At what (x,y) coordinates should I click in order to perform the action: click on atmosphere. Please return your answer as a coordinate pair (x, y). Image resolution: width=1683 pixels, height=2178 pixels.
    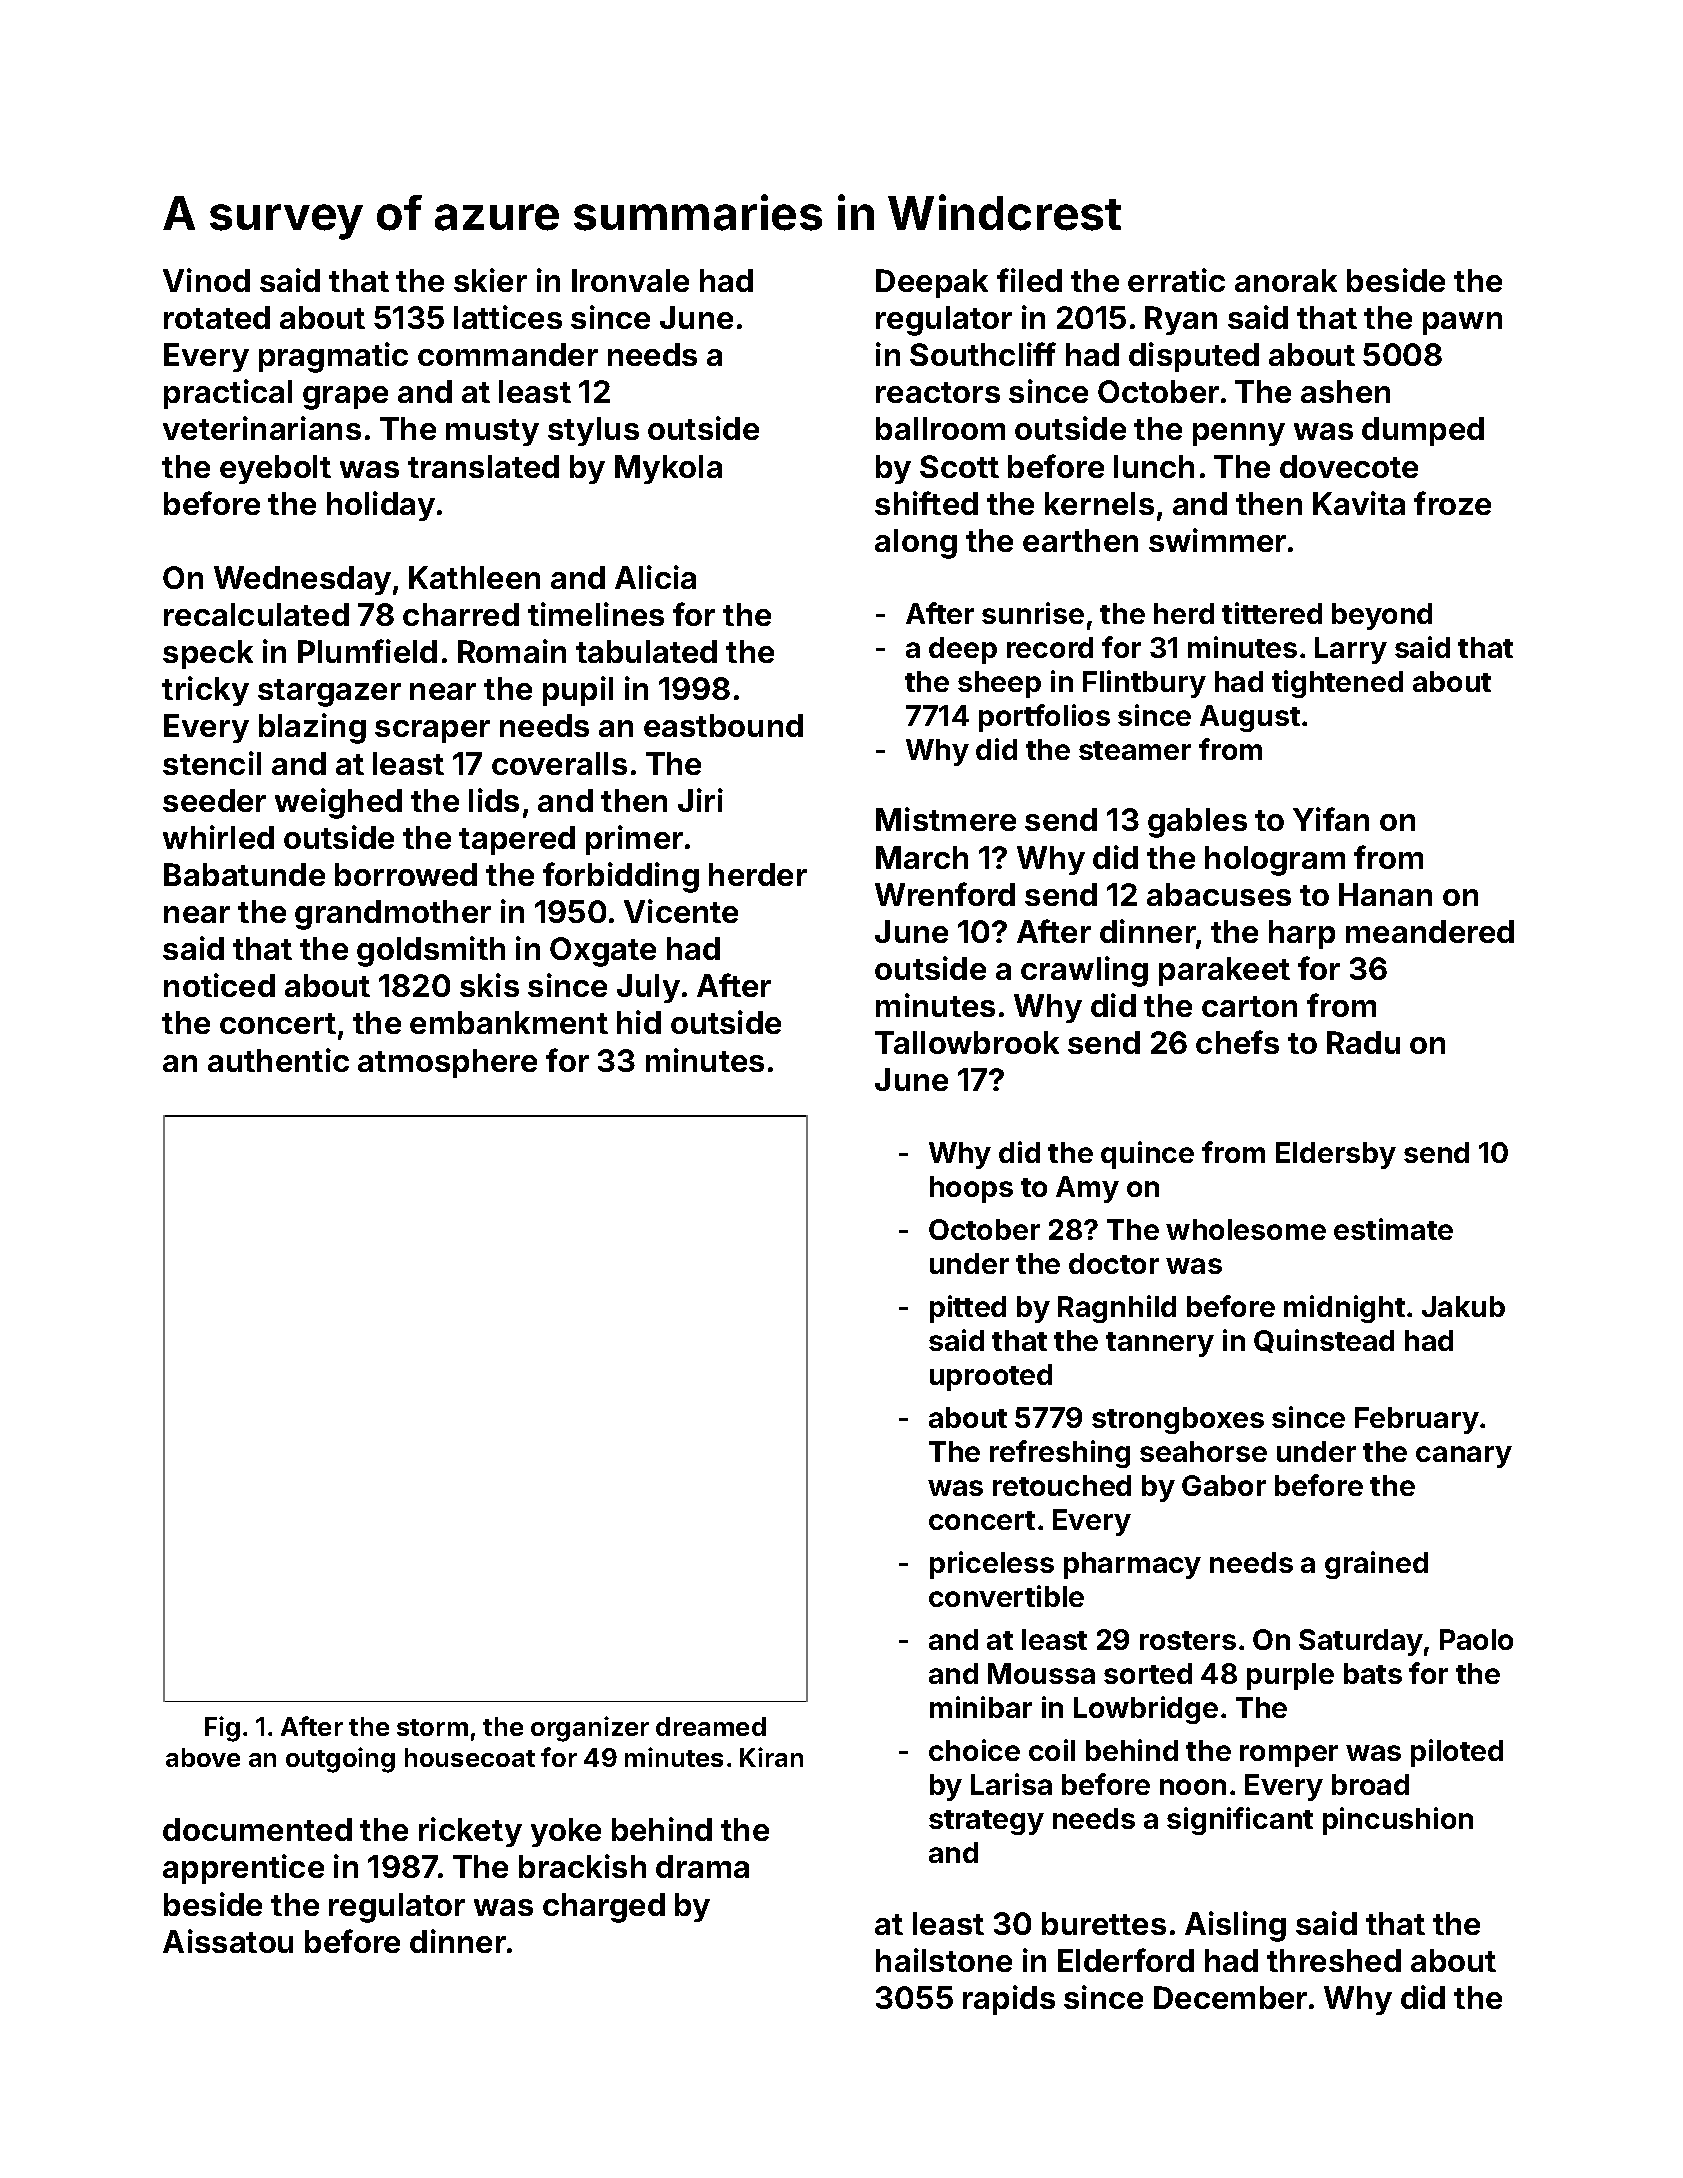
    Looking at the image, I should click on (447, 1063).
